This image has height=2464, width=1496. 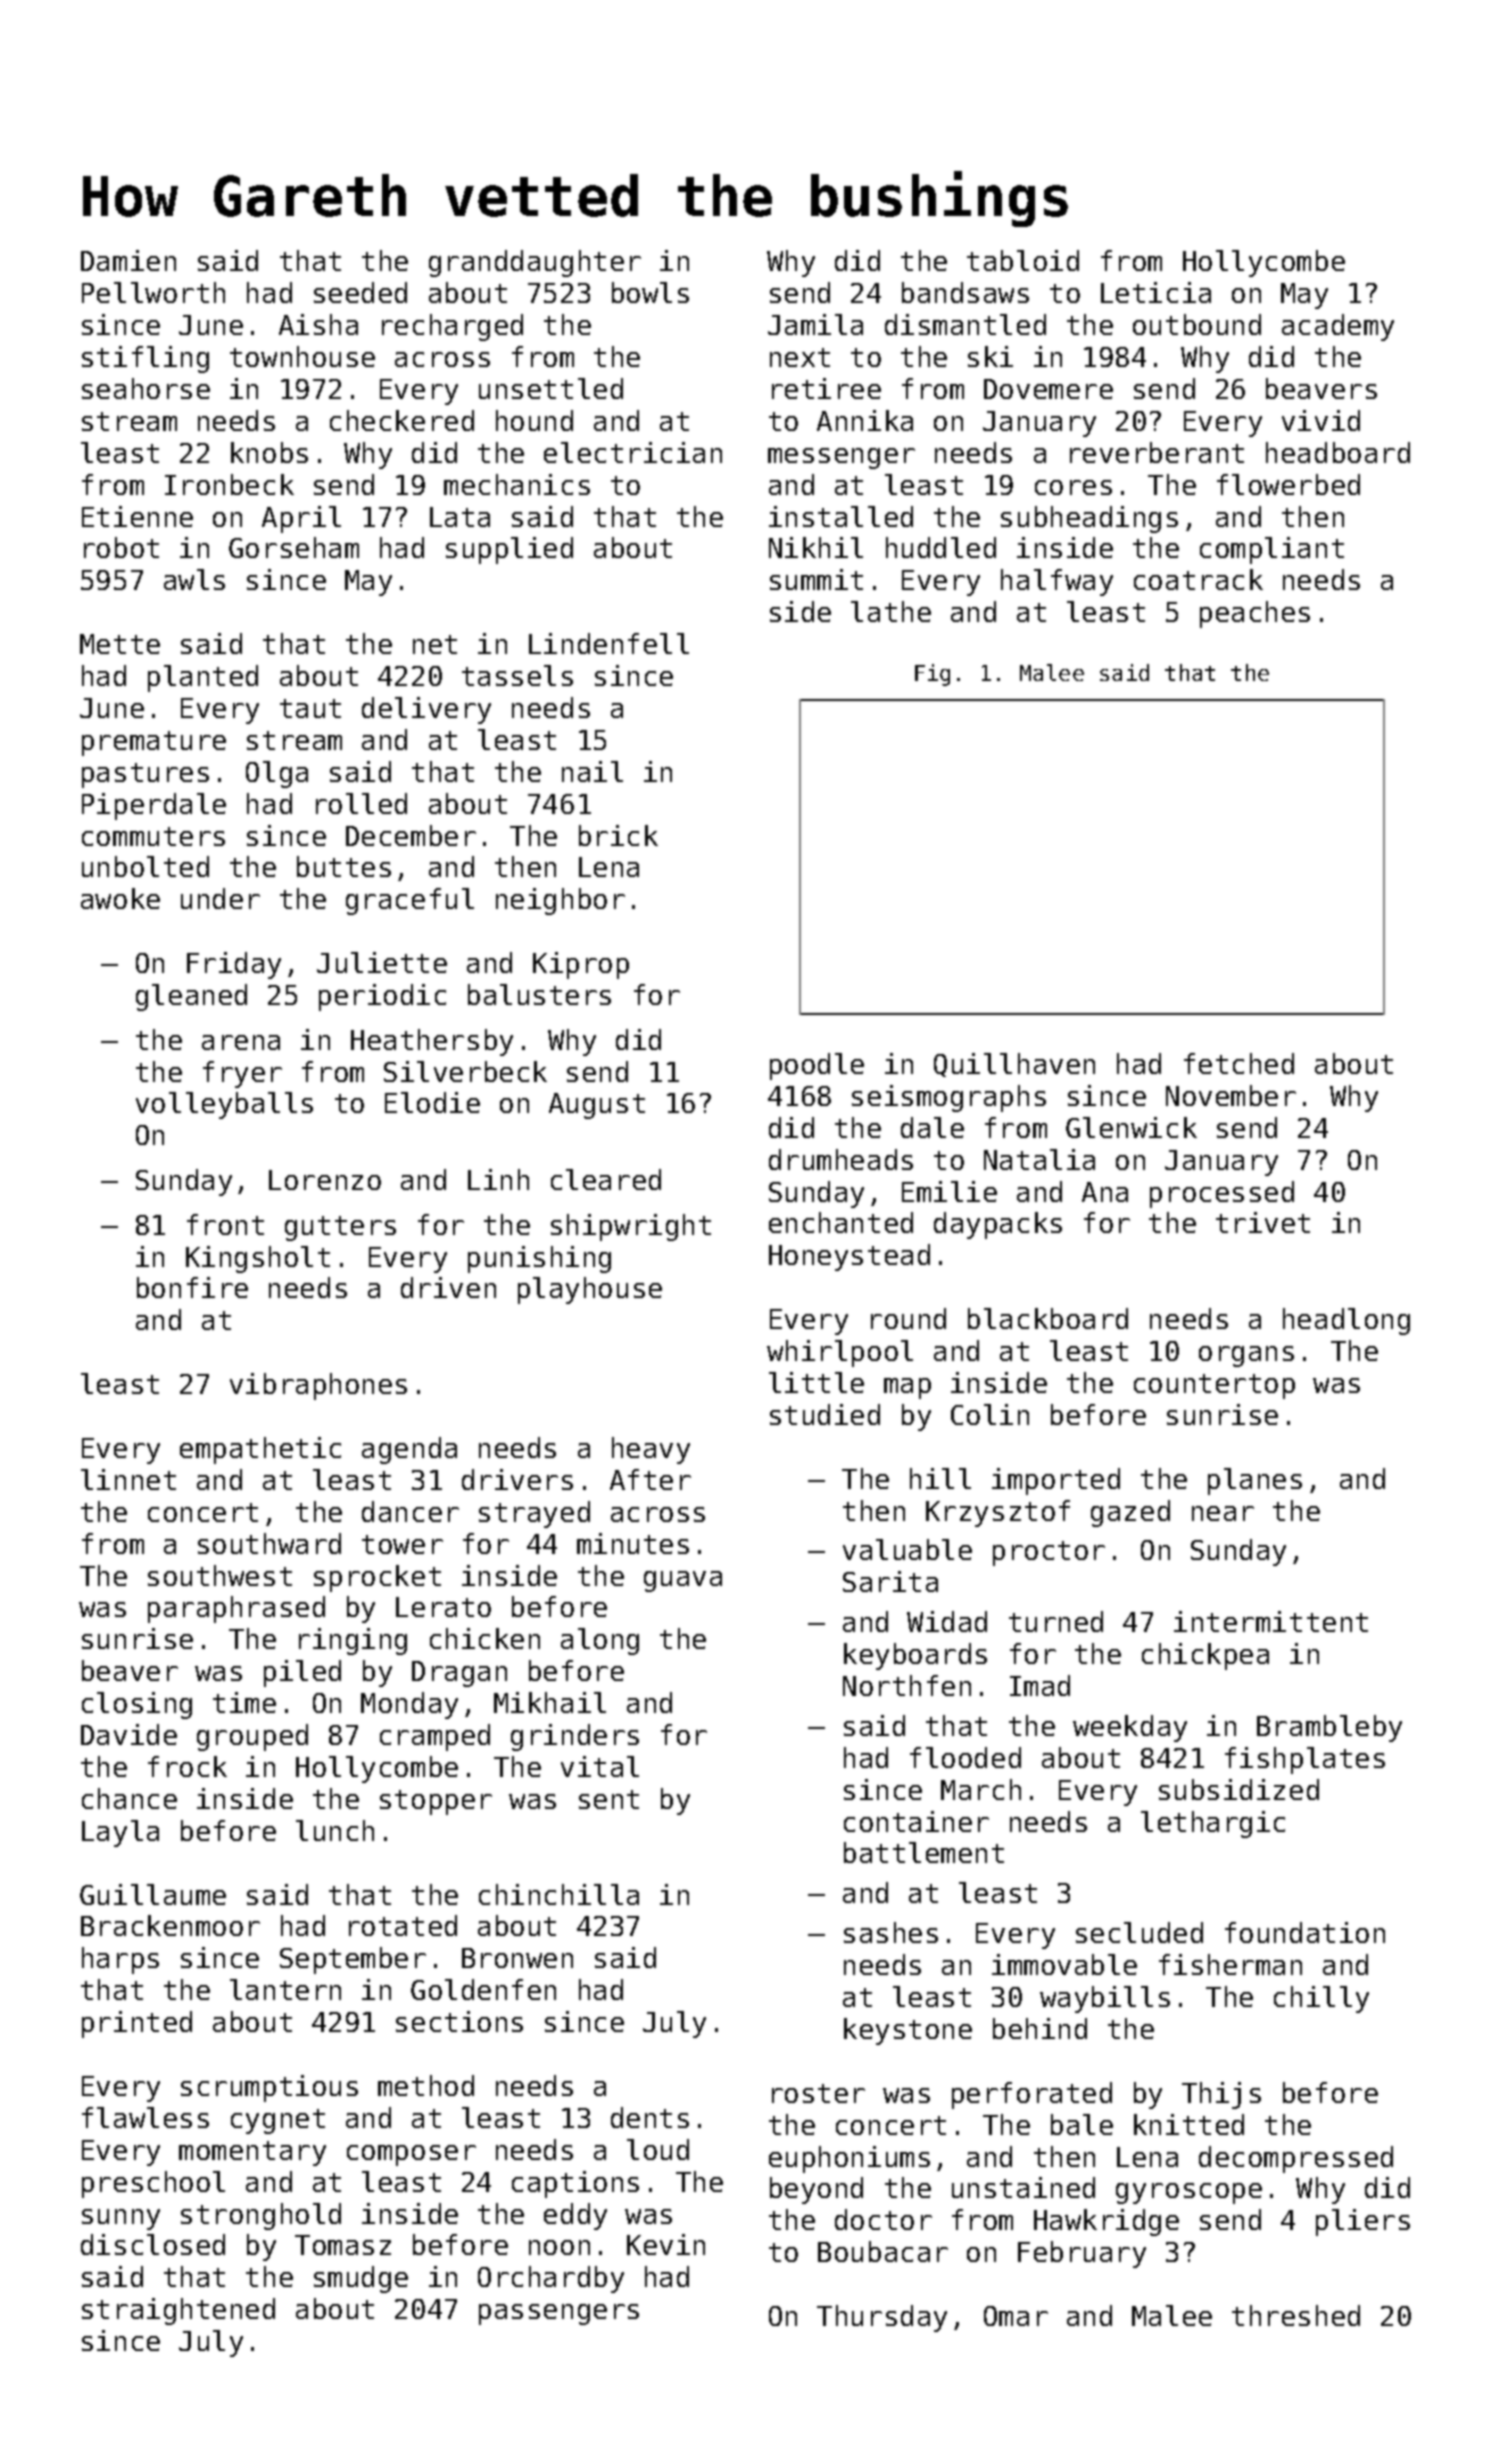 I want to click on knitted, so click(x=1189, y=2124).
